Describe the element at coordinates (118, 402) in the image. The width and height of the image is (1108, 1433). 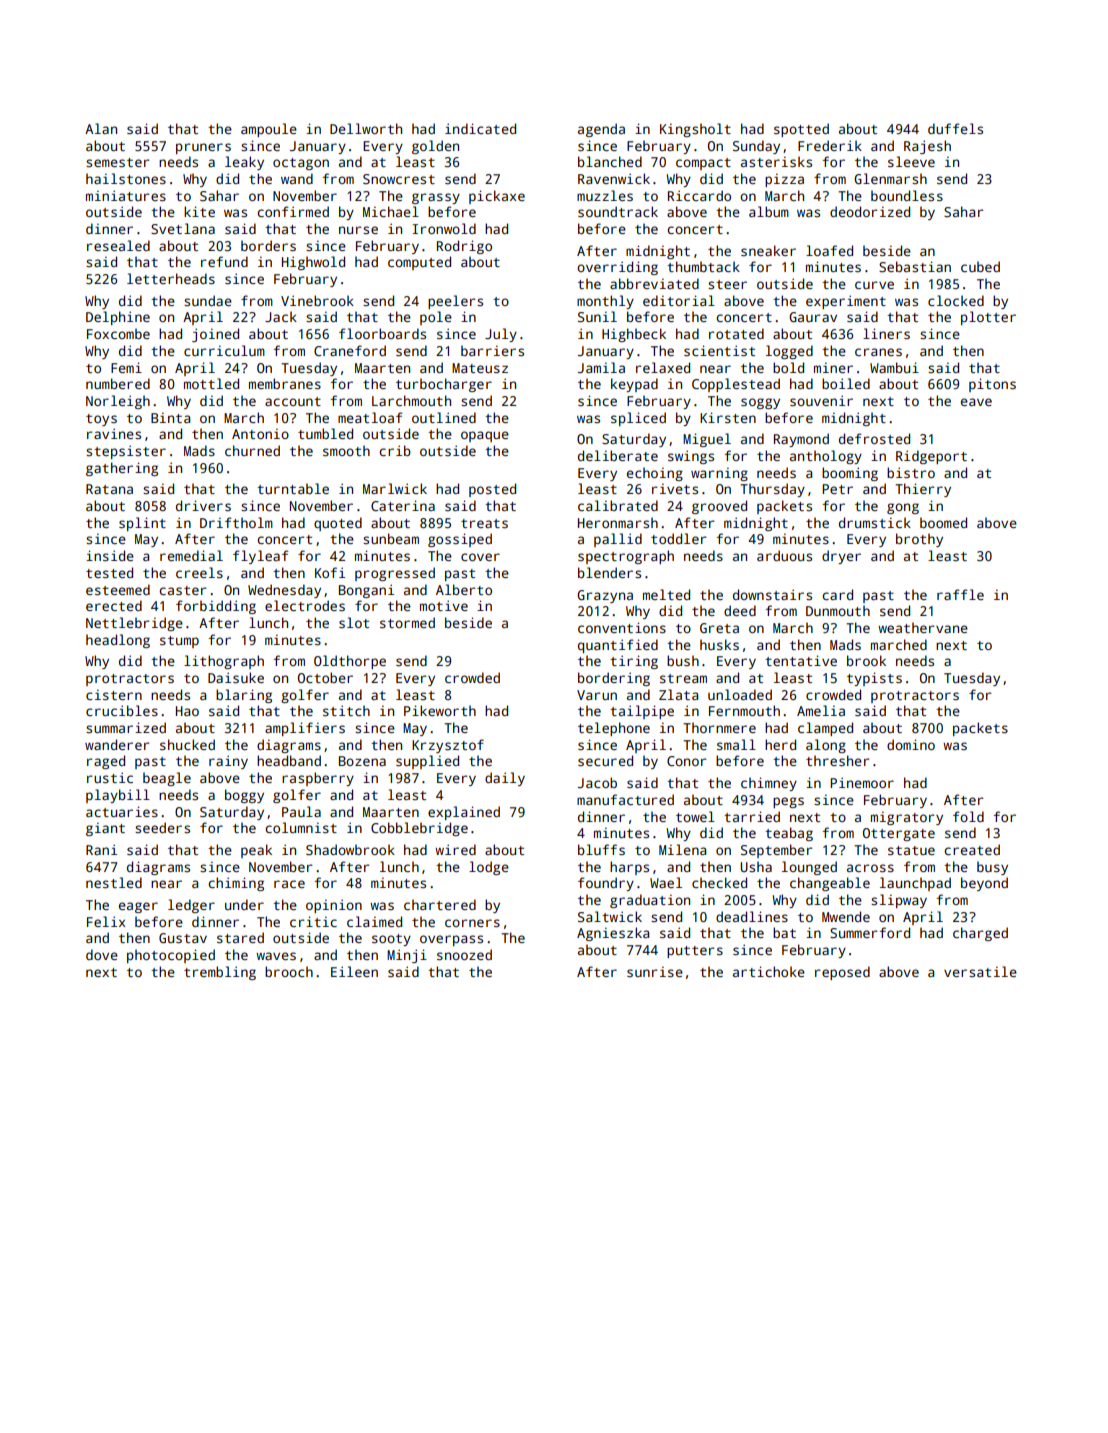
I see `Norleigh` at that location.
